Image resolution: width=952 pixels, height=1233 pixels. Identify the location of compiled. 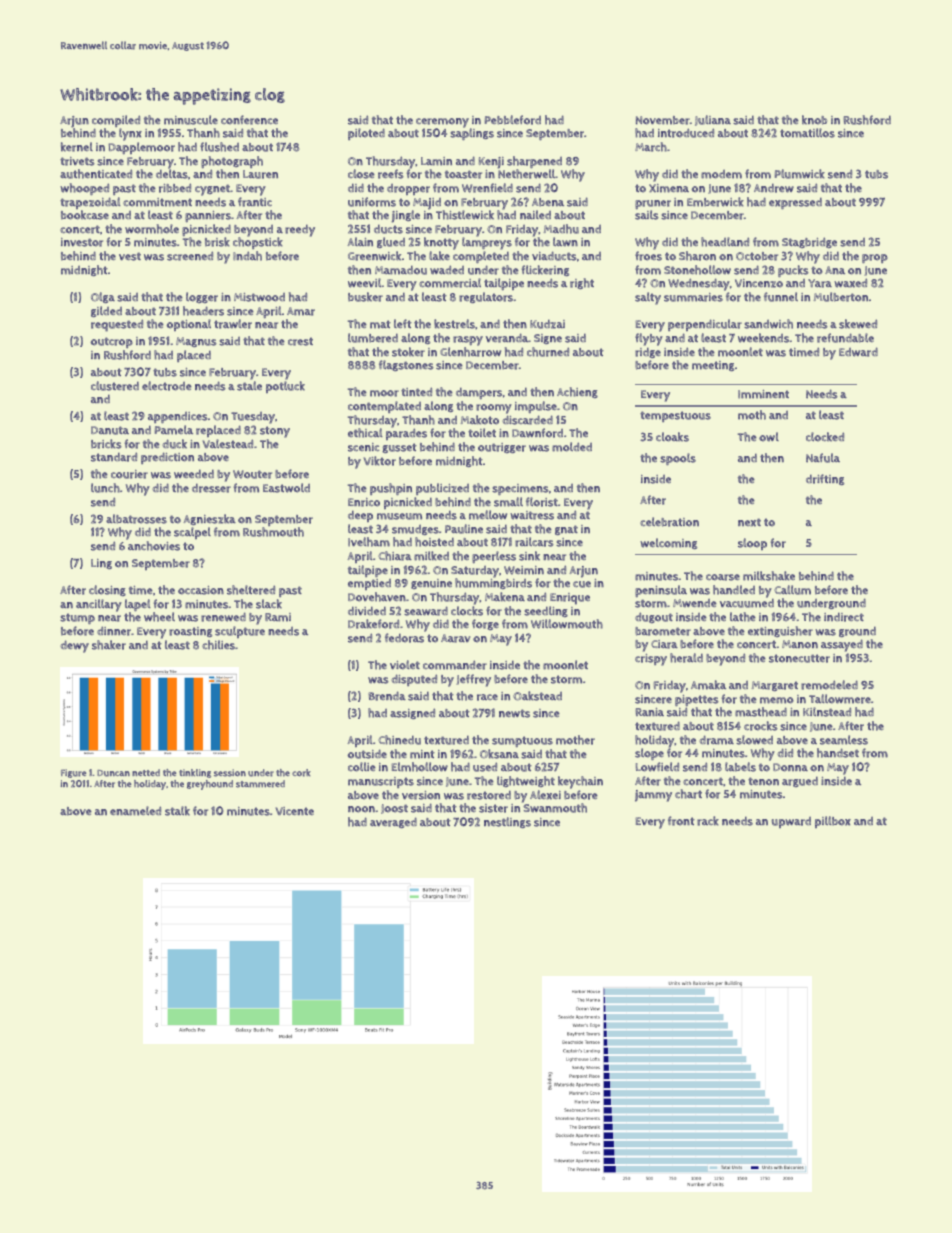
(116, 121).
